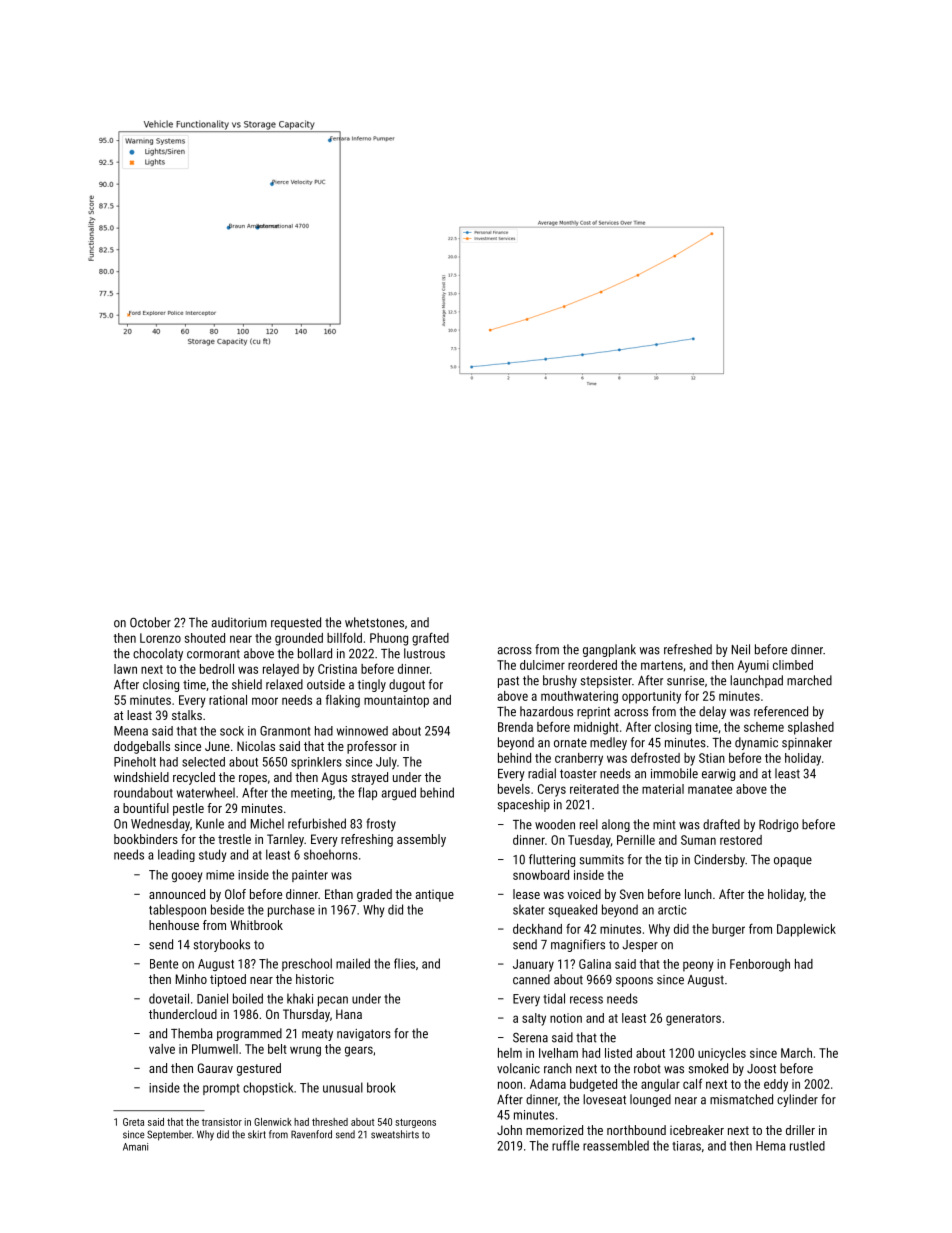  I want to click on Neil, so click(741, 649).
